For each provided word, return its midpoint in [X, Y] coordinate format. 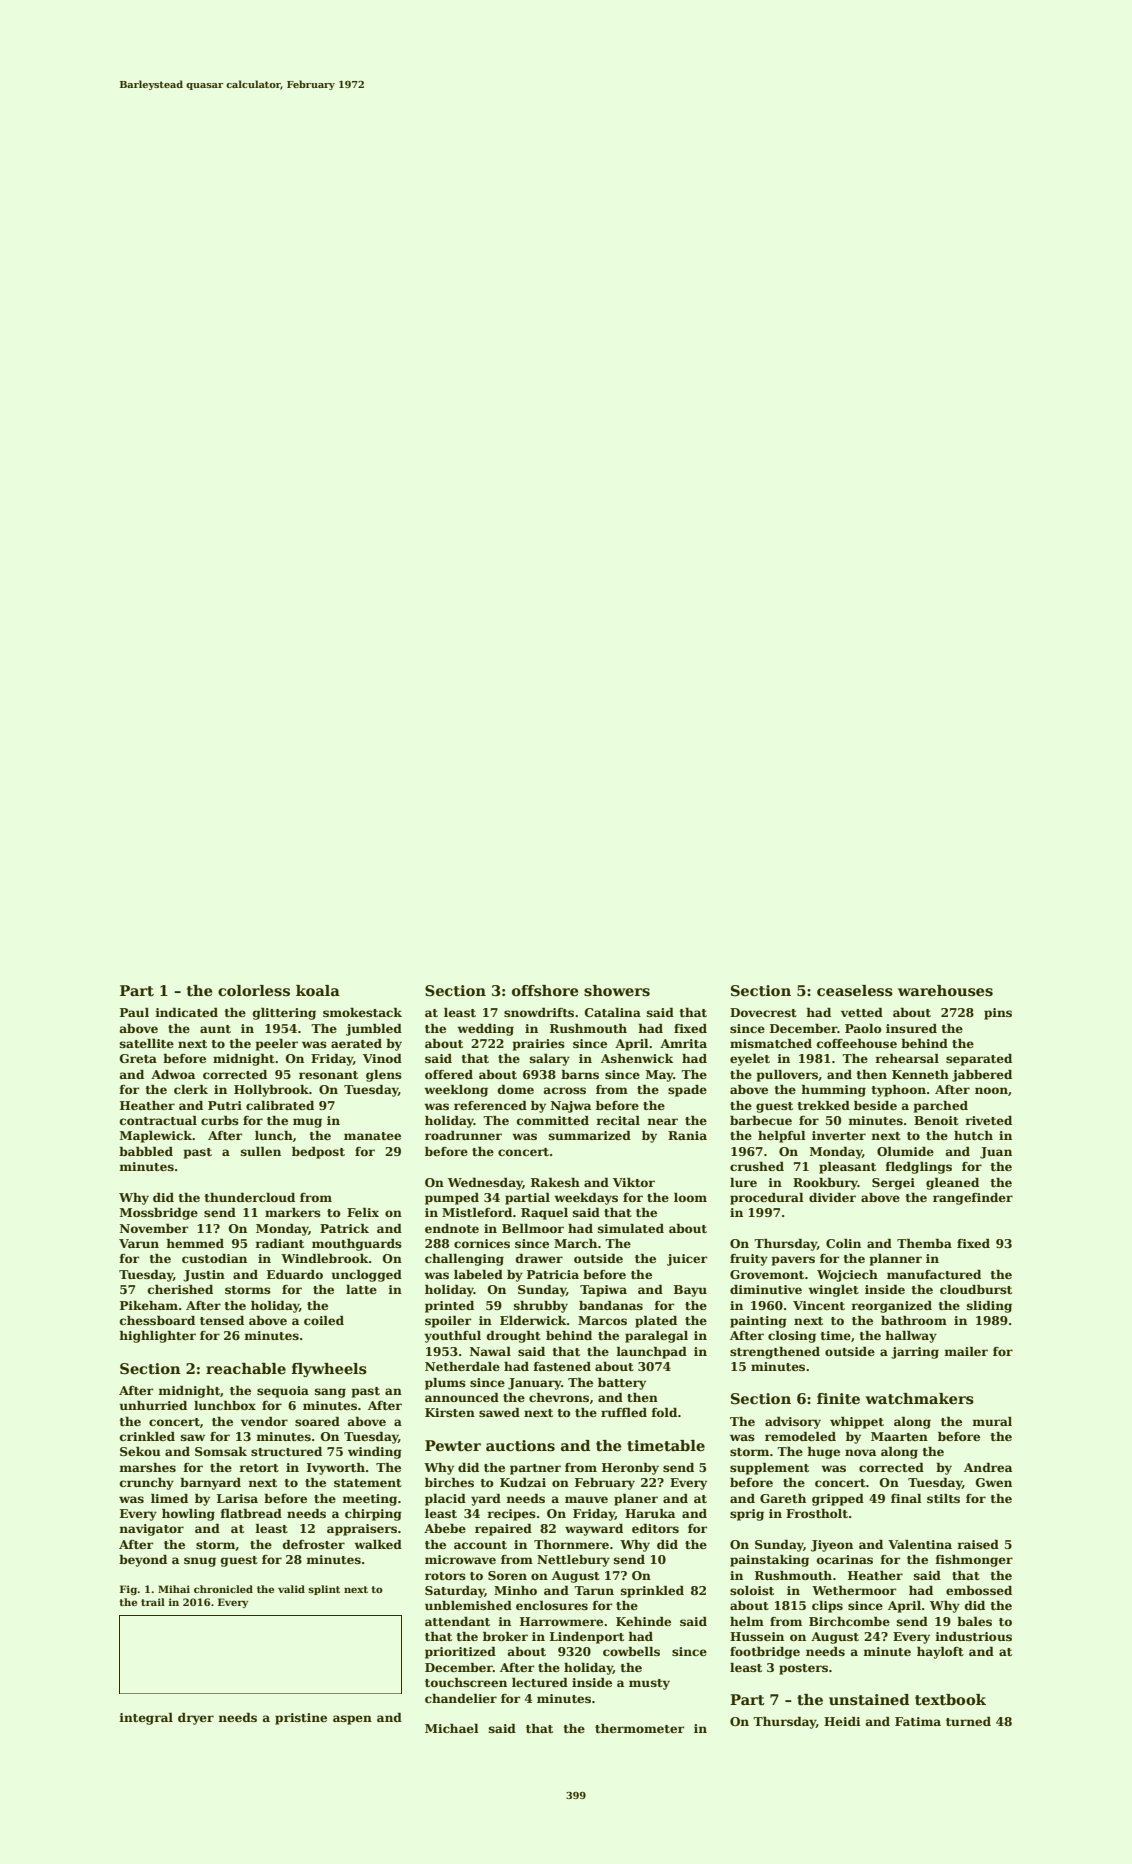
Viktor [634, 1182]
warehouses [945, 991]
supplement [769, 1469]
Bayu [690, 1291]
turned [968, 1721]
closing [792, 1337]
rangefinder [973, 1199]
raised [978, 1544]
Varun [139, 1243]
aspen [352, 1720]
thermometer [639, 1728]
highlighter [157, 1337]
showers [617, 990]
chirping [373, 1515]
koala [318, 990]
